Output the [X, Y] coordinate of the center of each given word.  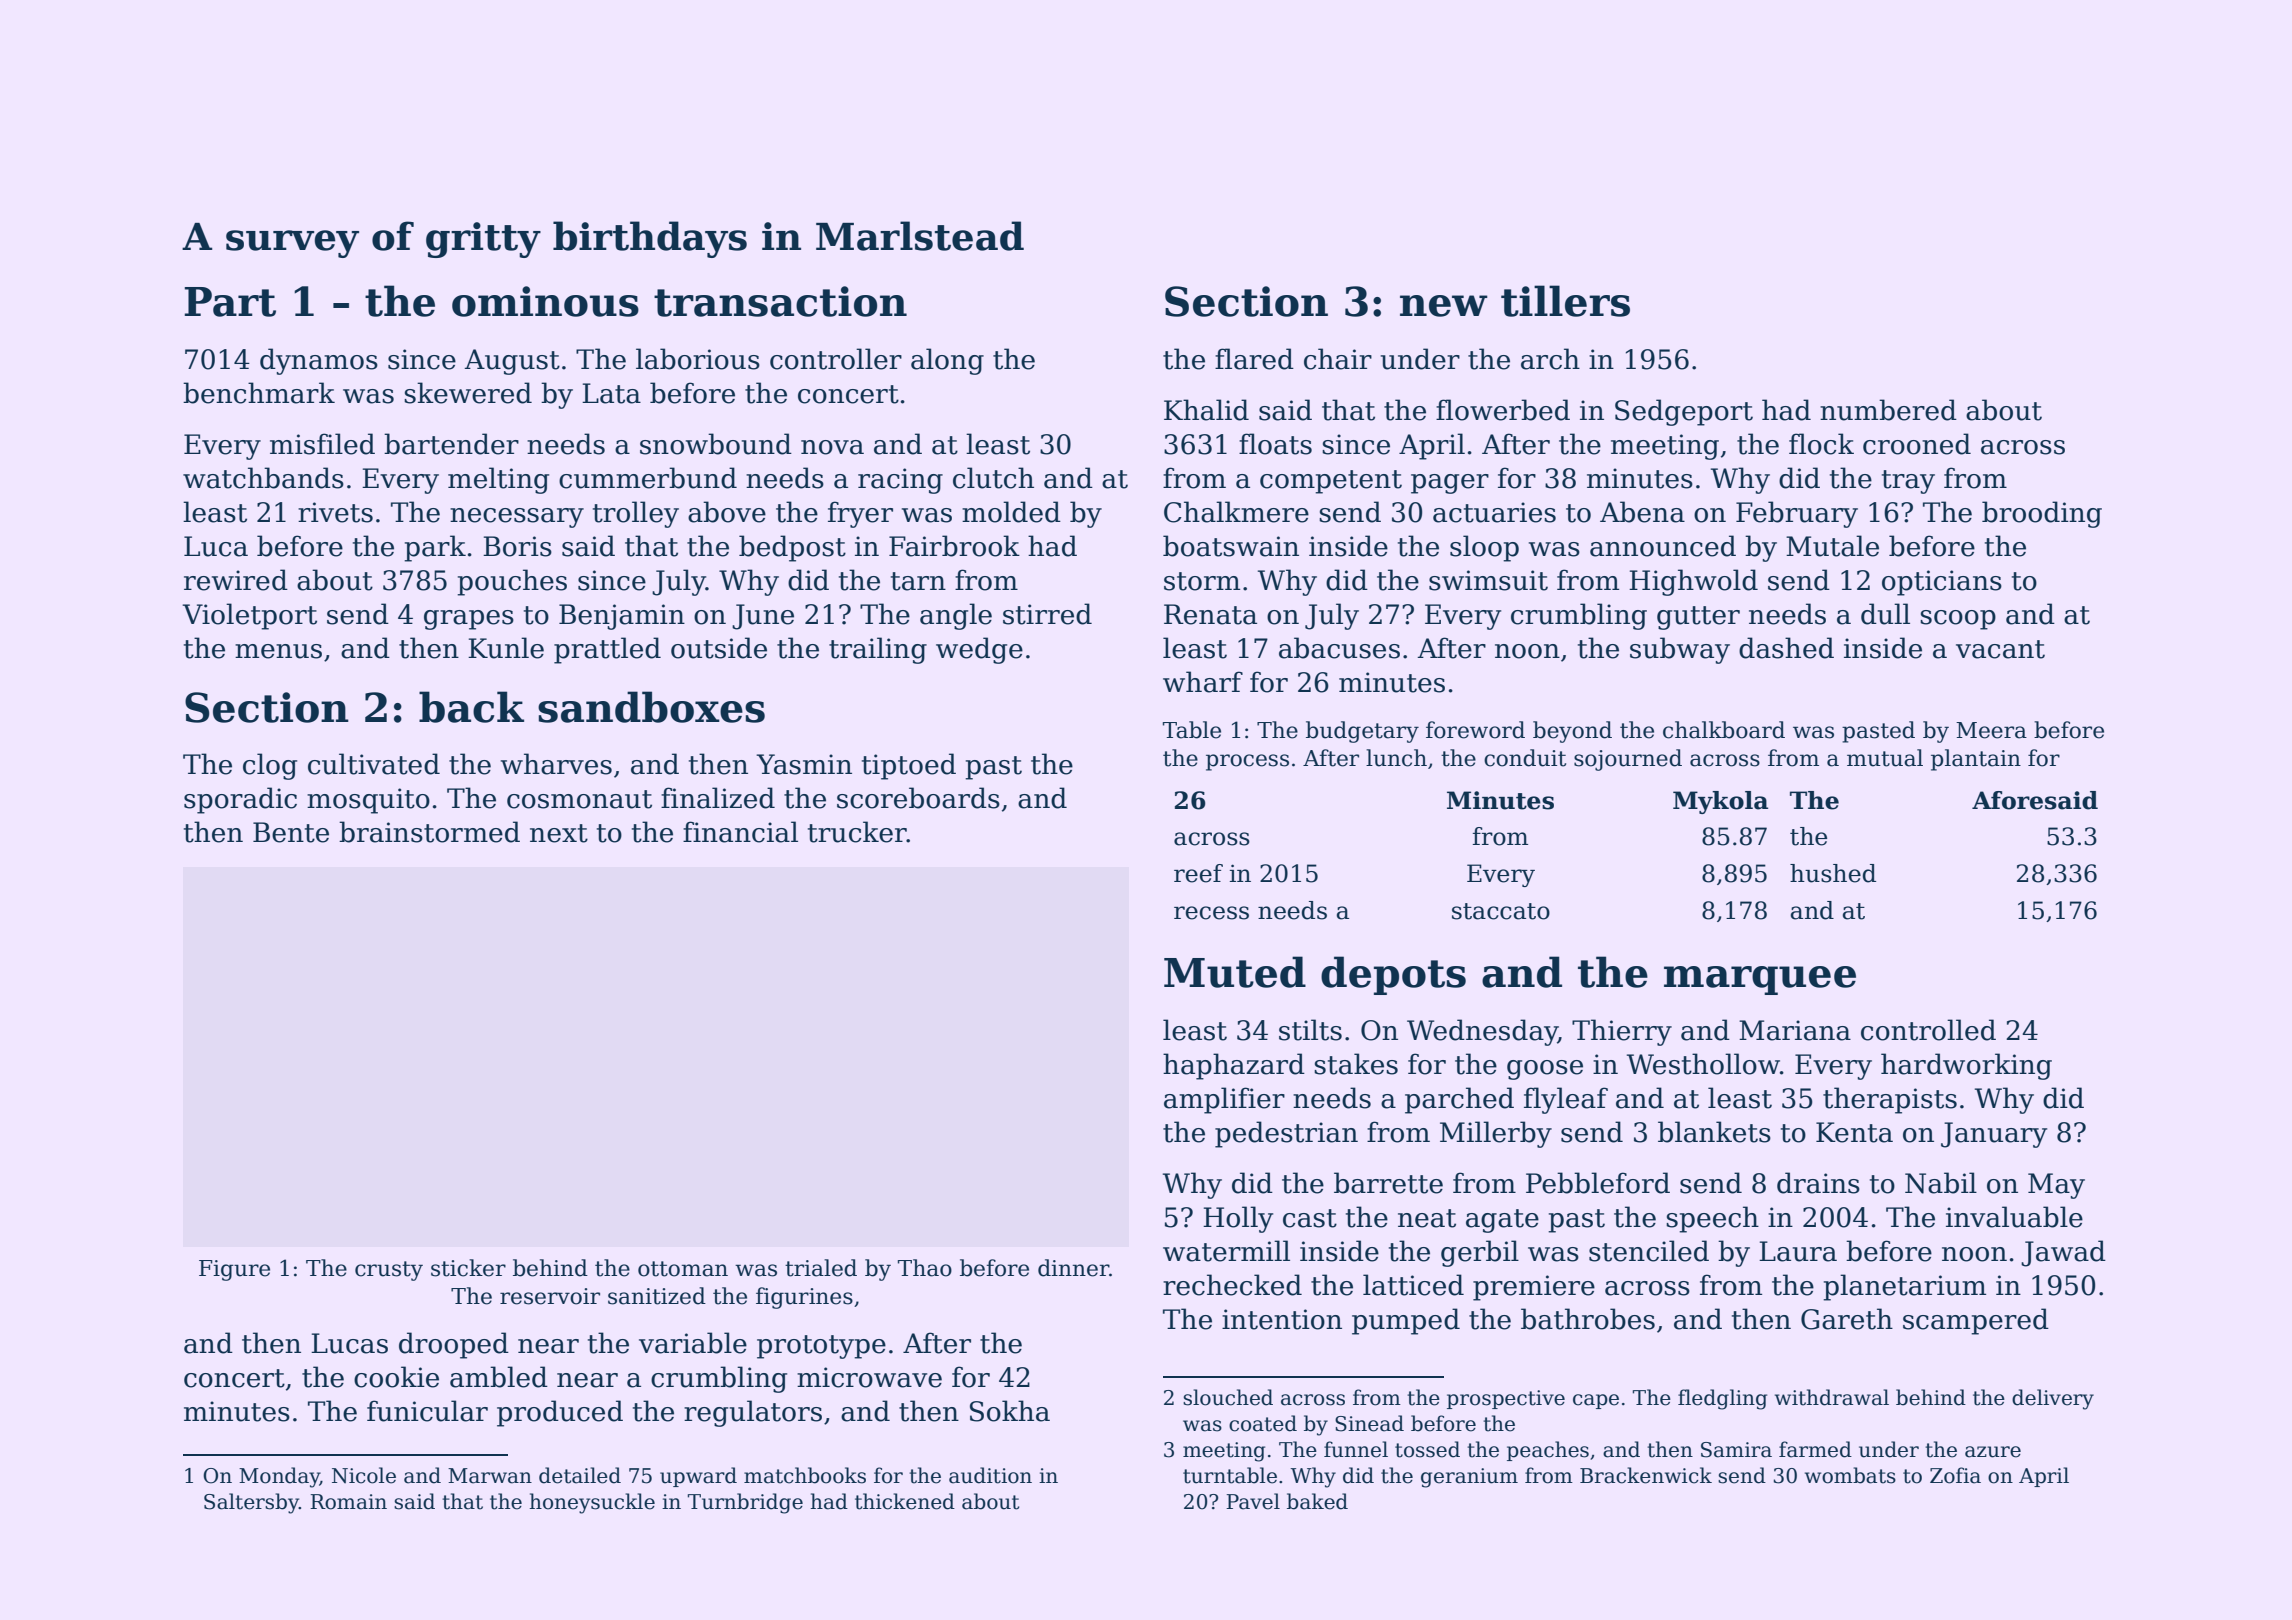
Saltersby [251, 1503]
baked [1317, 1501]
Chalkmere [1236, 512]
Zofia [1955, 1475]
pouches [512, 582]
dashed [1786, 648]
